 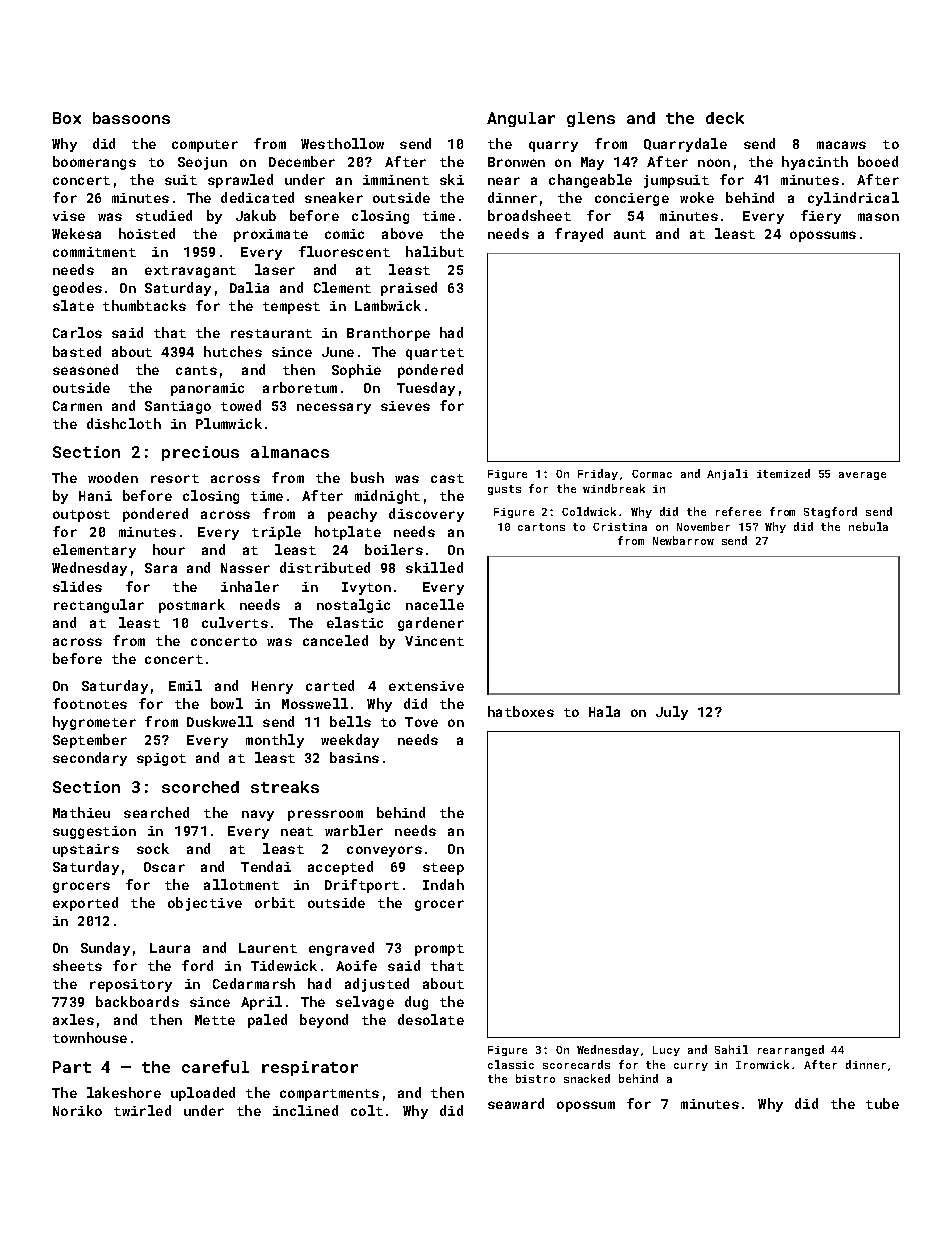 What do you see at coordinates (434, 641) in the screenshot?
I see `Vincent` at bounding box center [434, 641].
